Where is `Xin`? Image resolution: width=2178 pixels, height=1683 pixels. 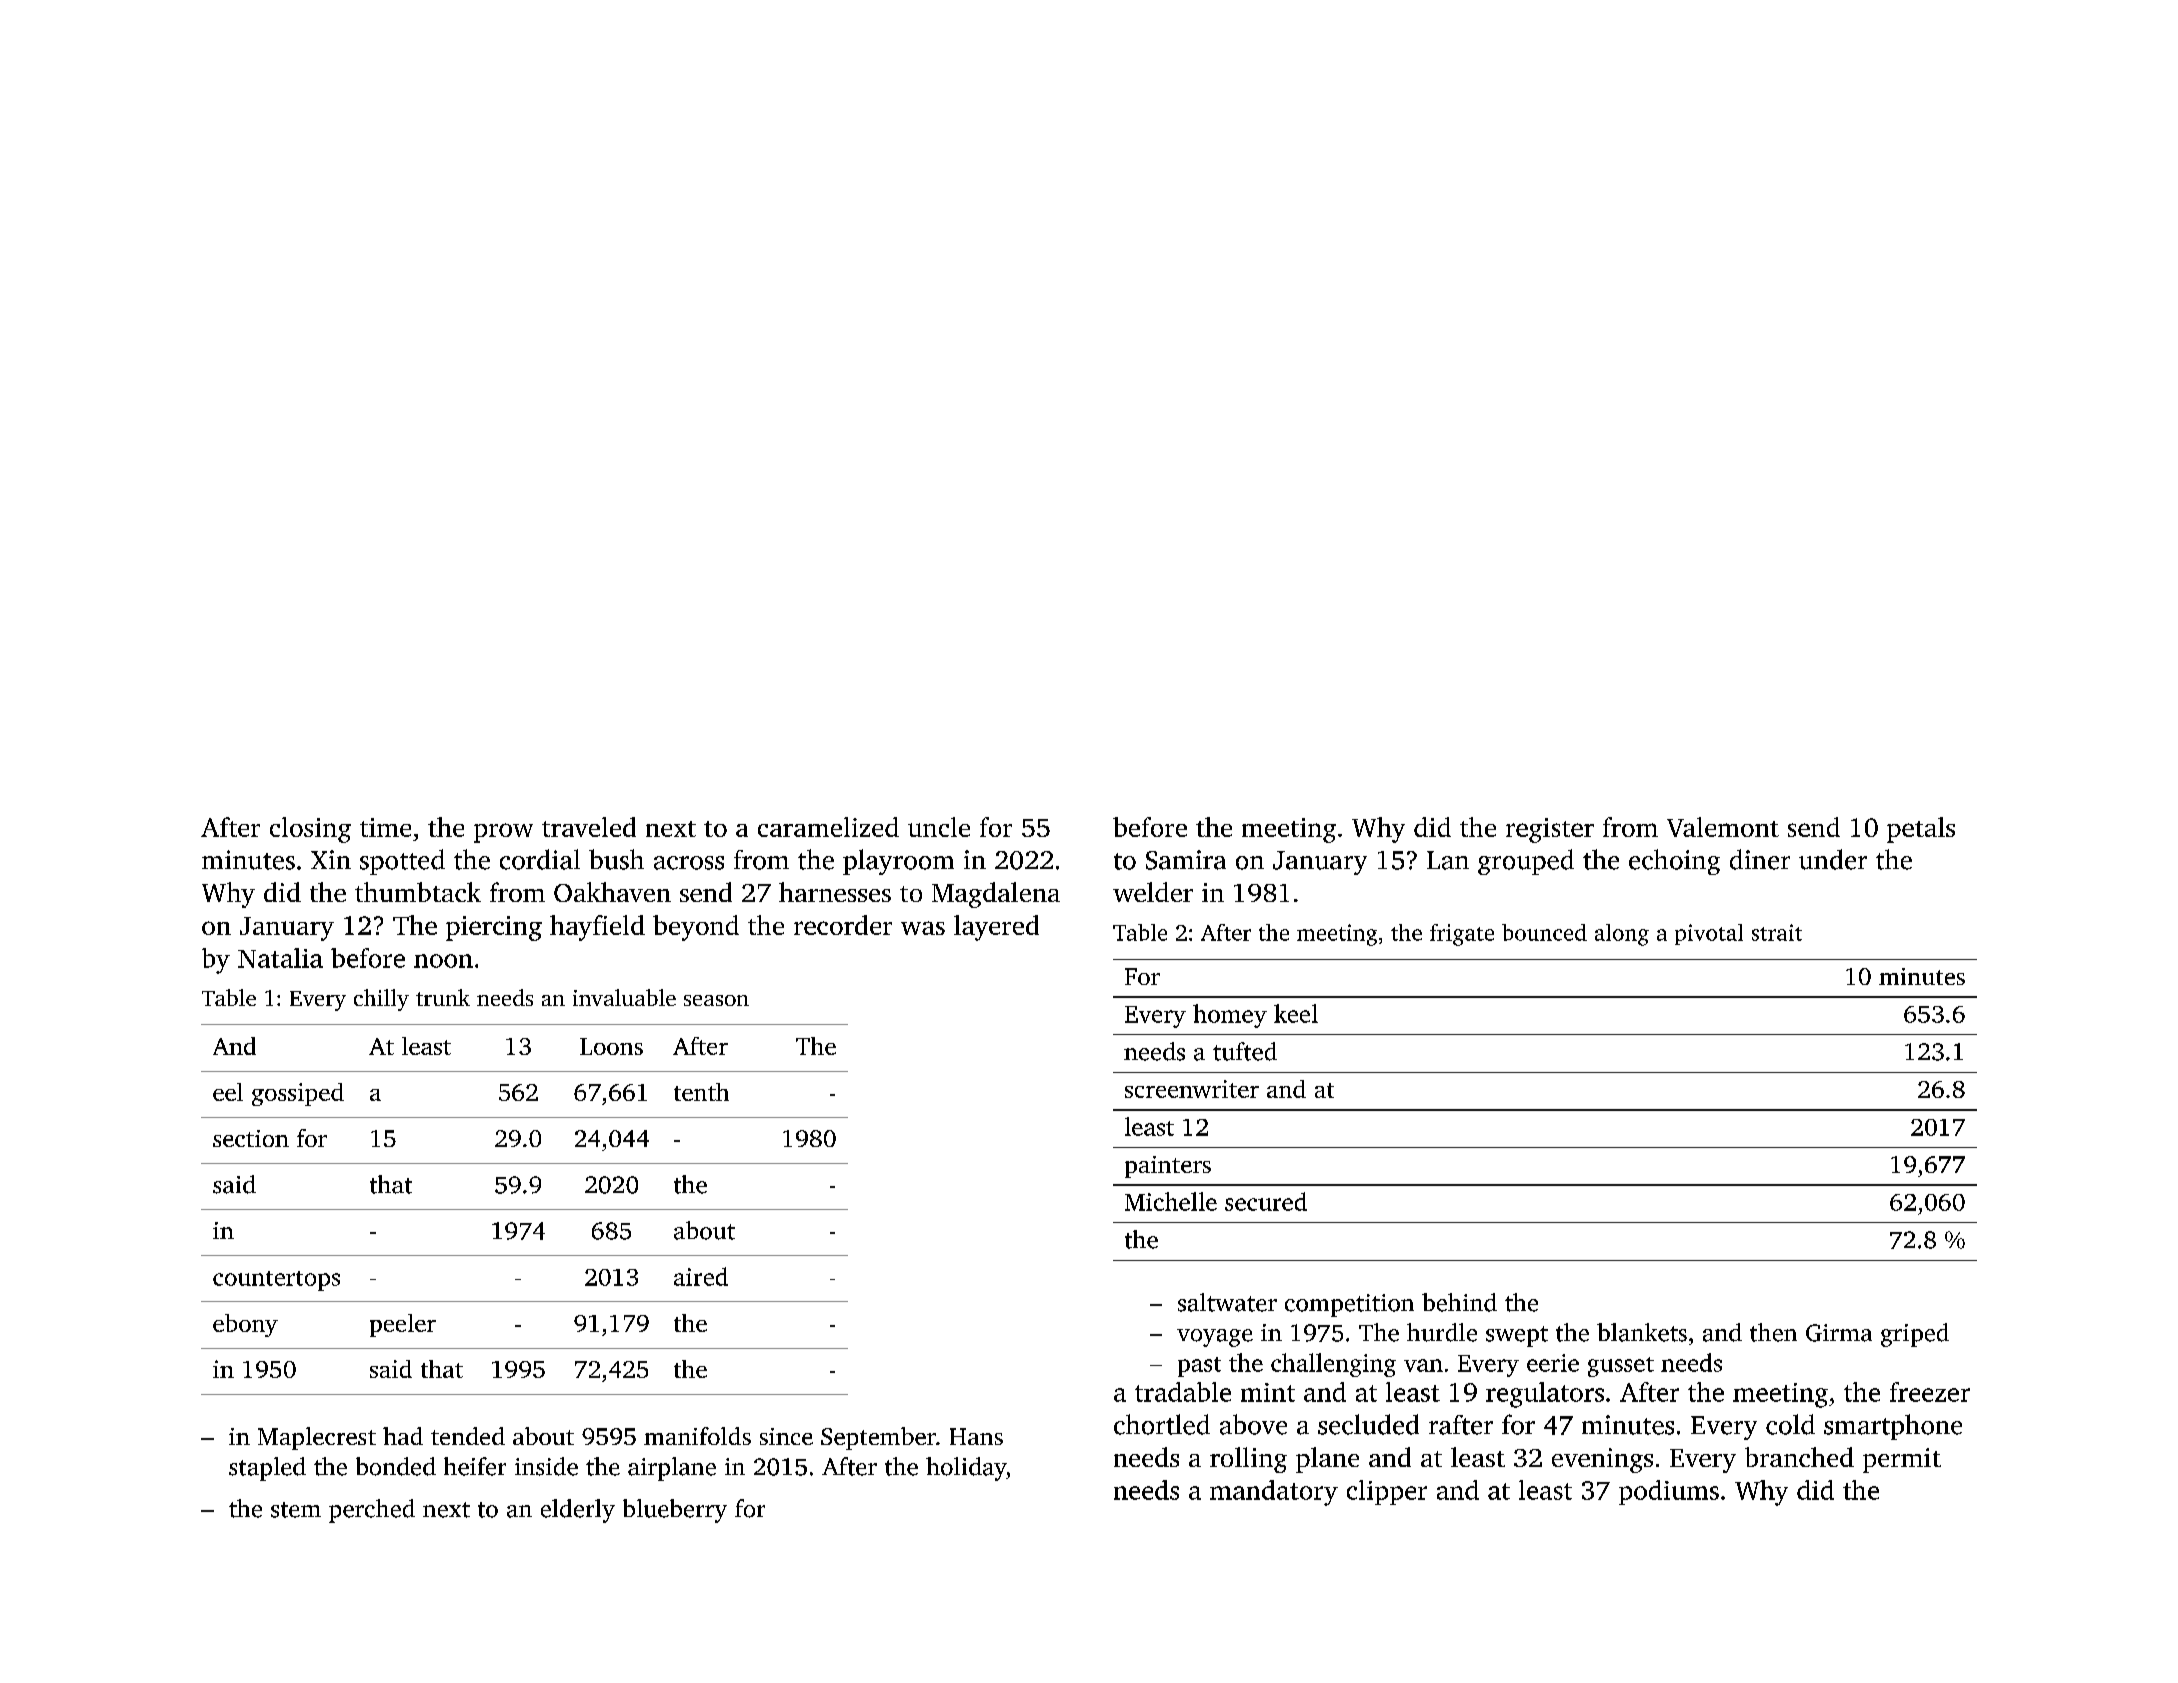
Xin is located at coordinates (331, 859).
